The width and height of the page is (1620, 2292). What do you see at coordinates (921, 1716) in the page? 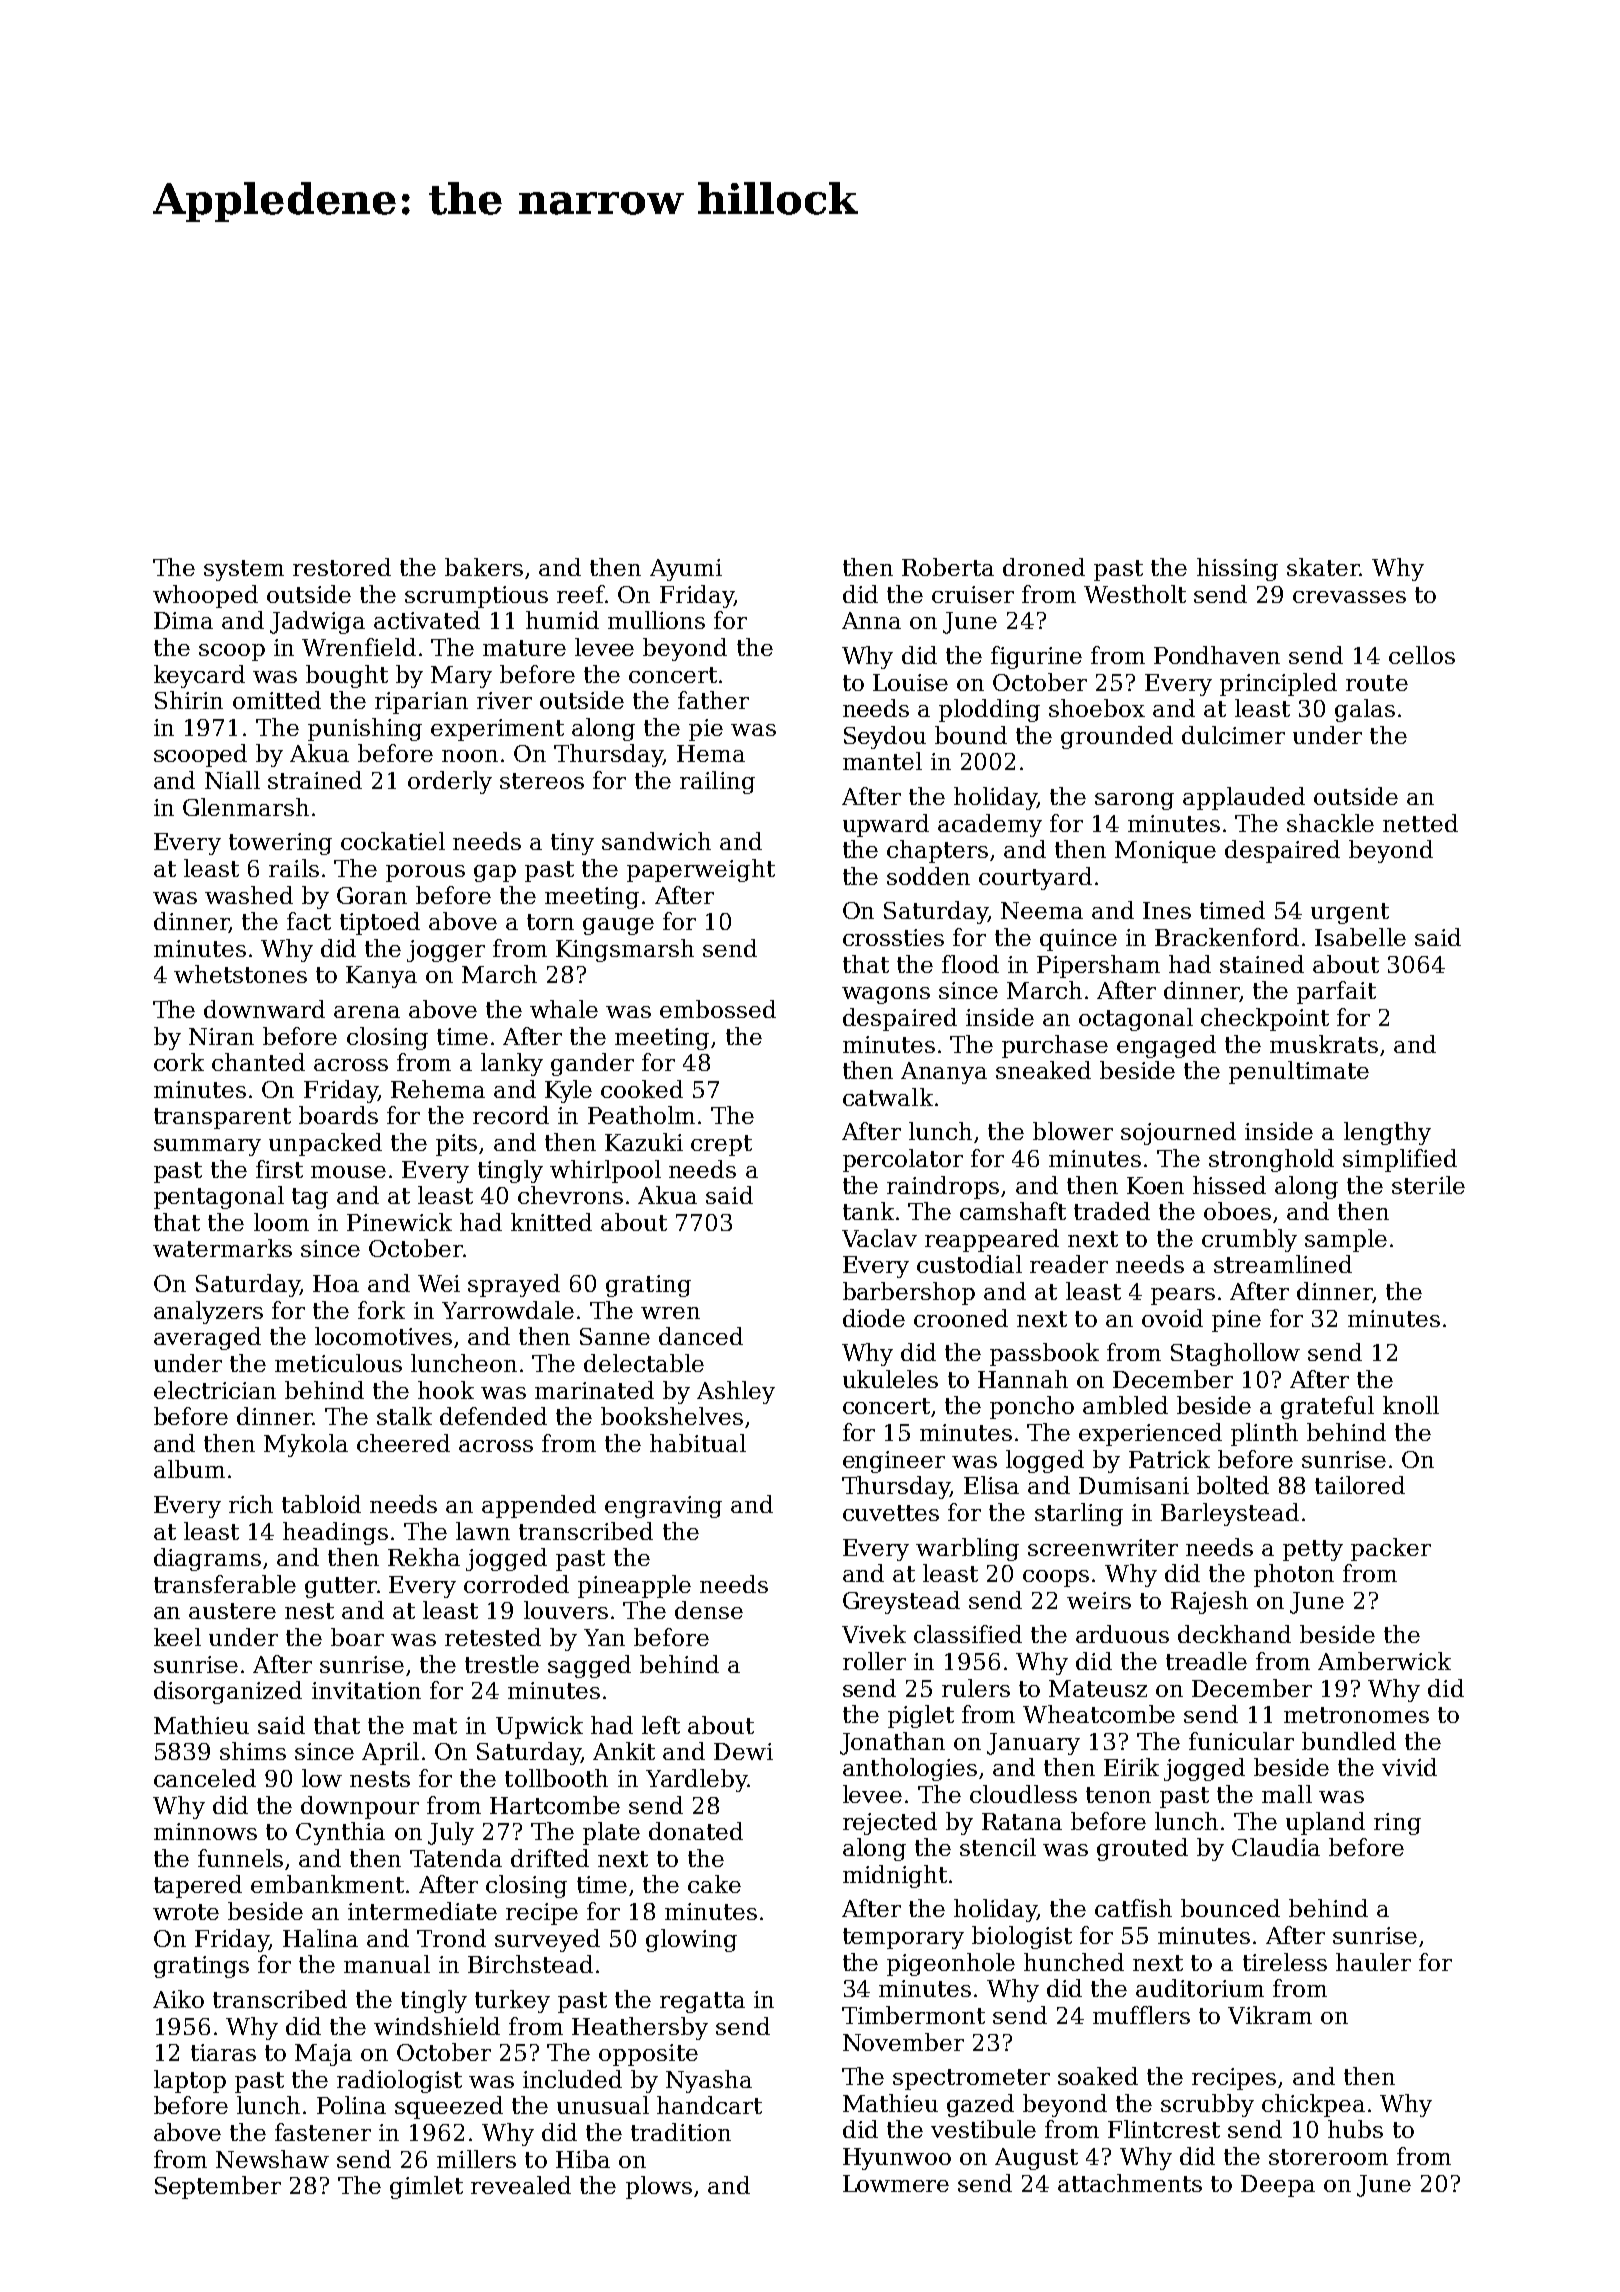
I see `piglet` at bounding box center [921, 1716].
